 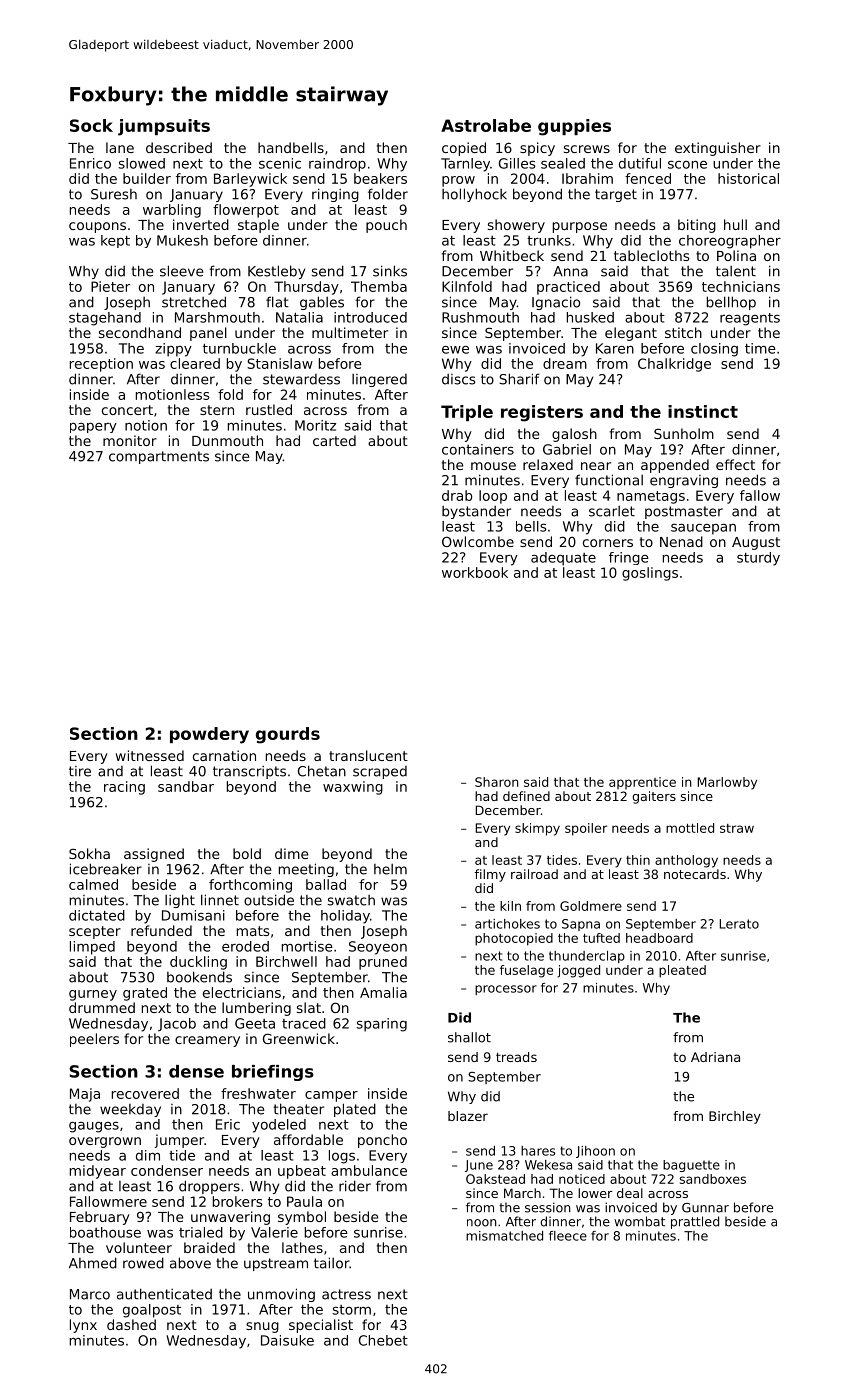 I want to click on powdery, so click(x=209, y=735).
